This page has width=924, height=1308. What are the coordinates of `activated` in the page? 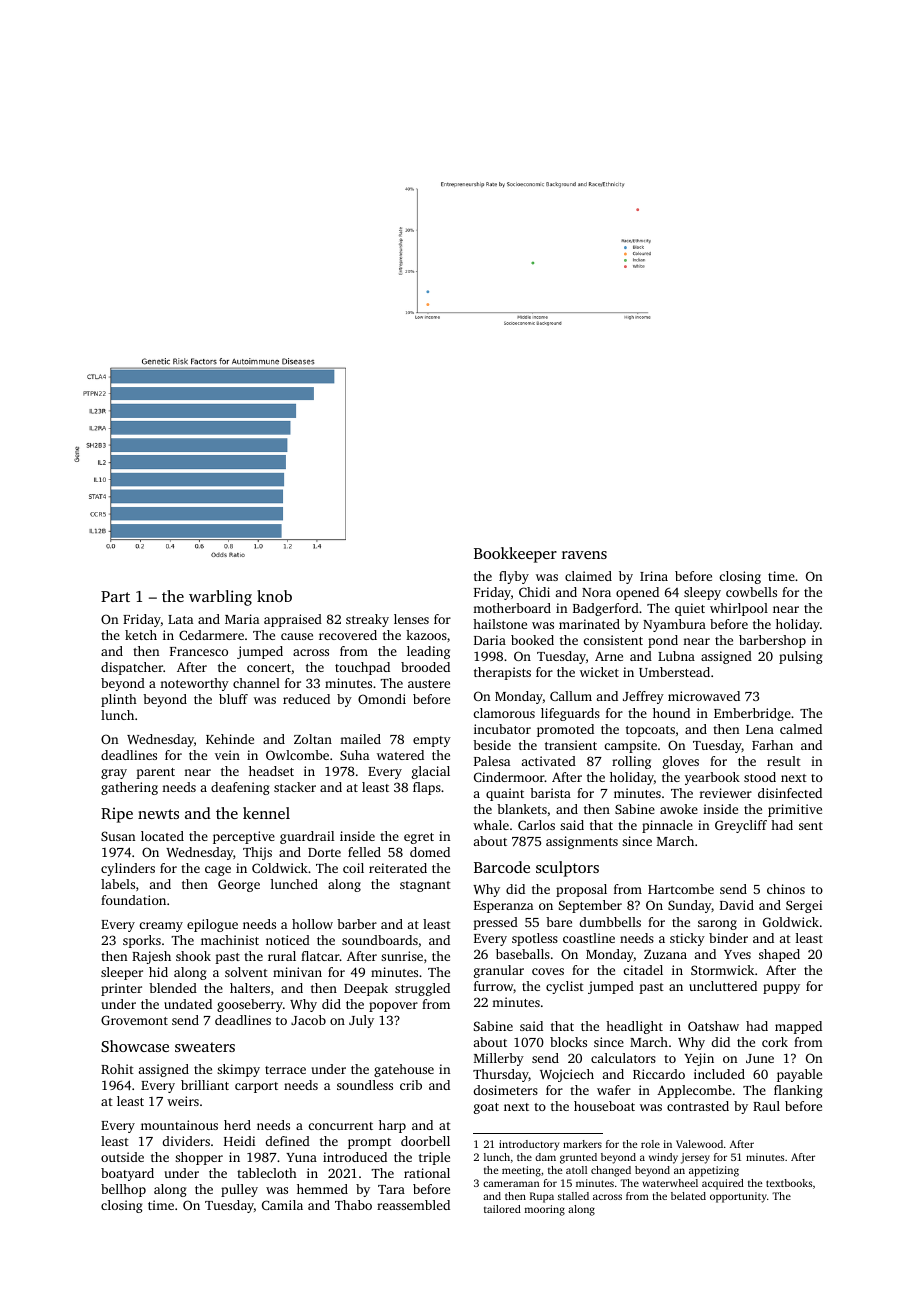 It's located at (549, 761).
